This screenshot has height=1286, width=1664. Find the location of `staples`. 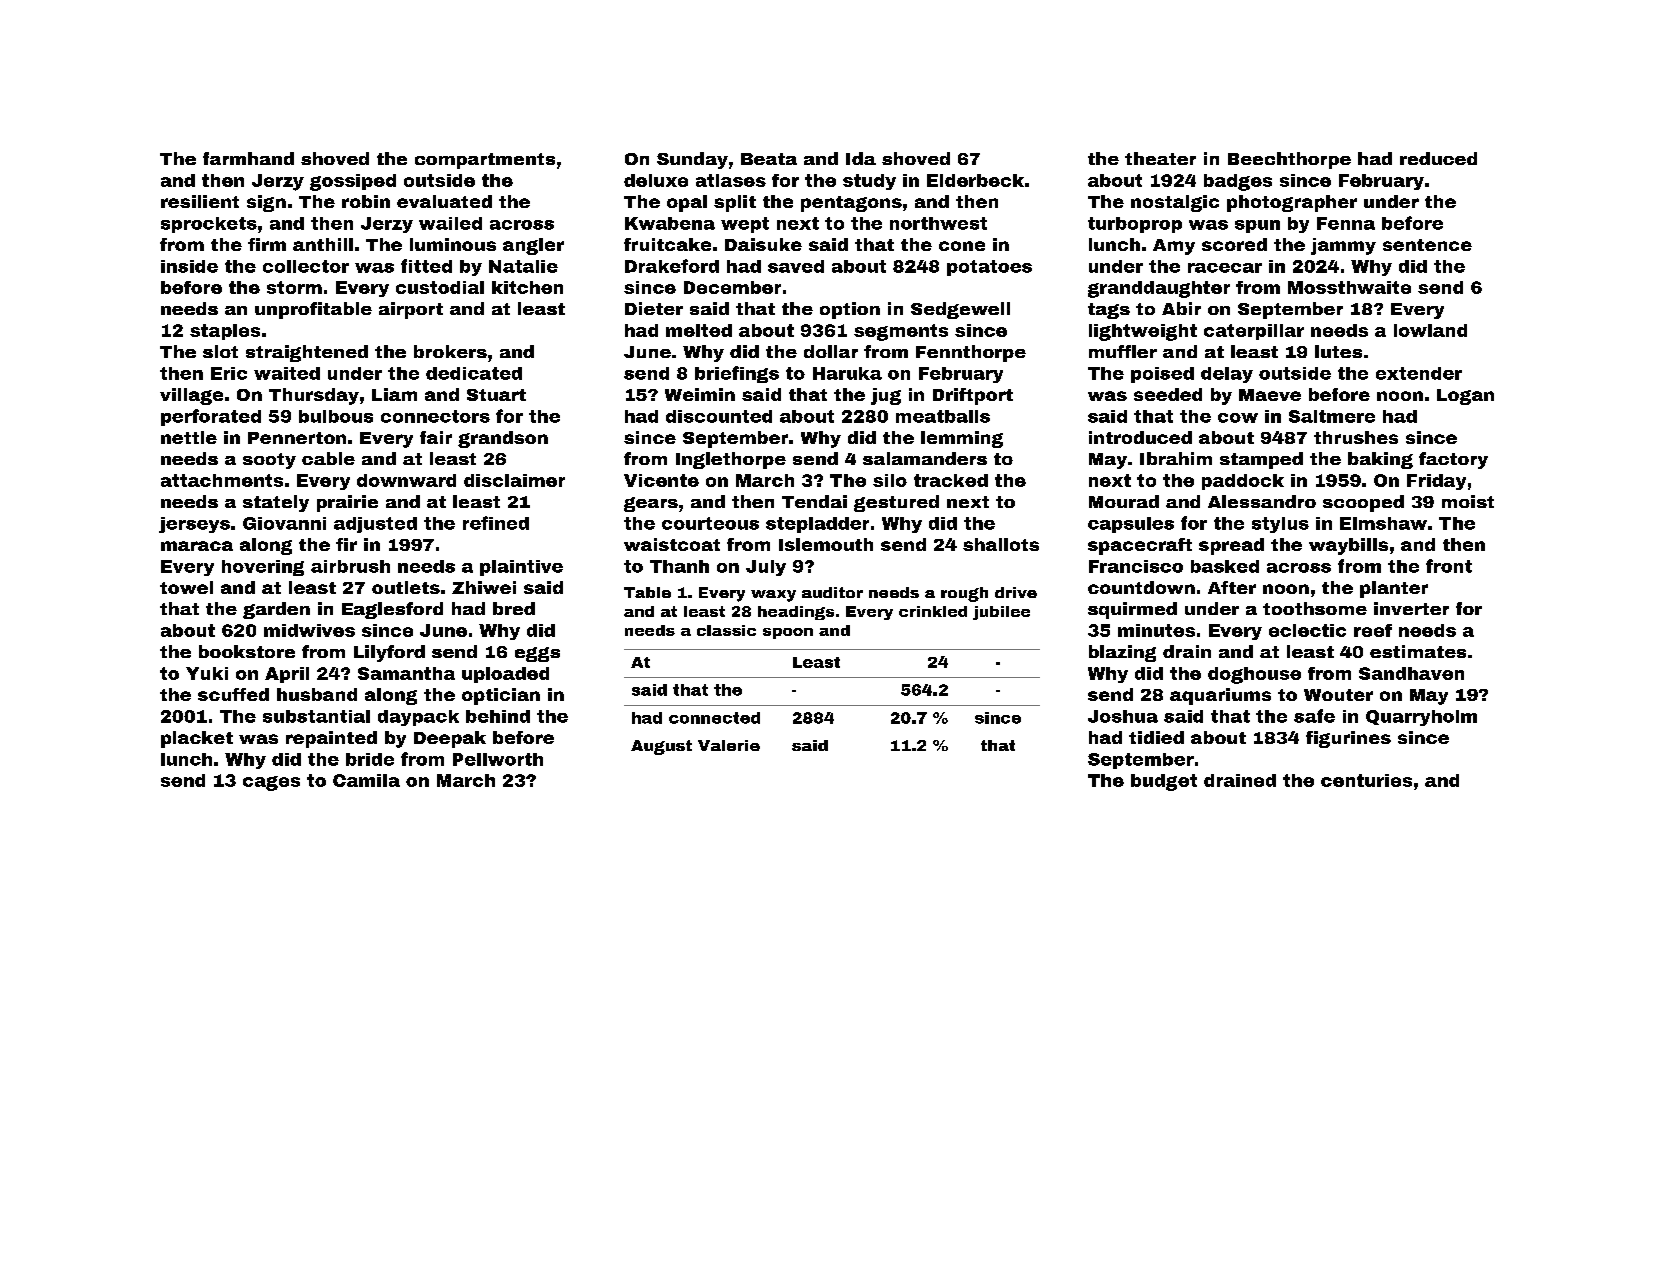

staples is located at coordinates (225, 332).
